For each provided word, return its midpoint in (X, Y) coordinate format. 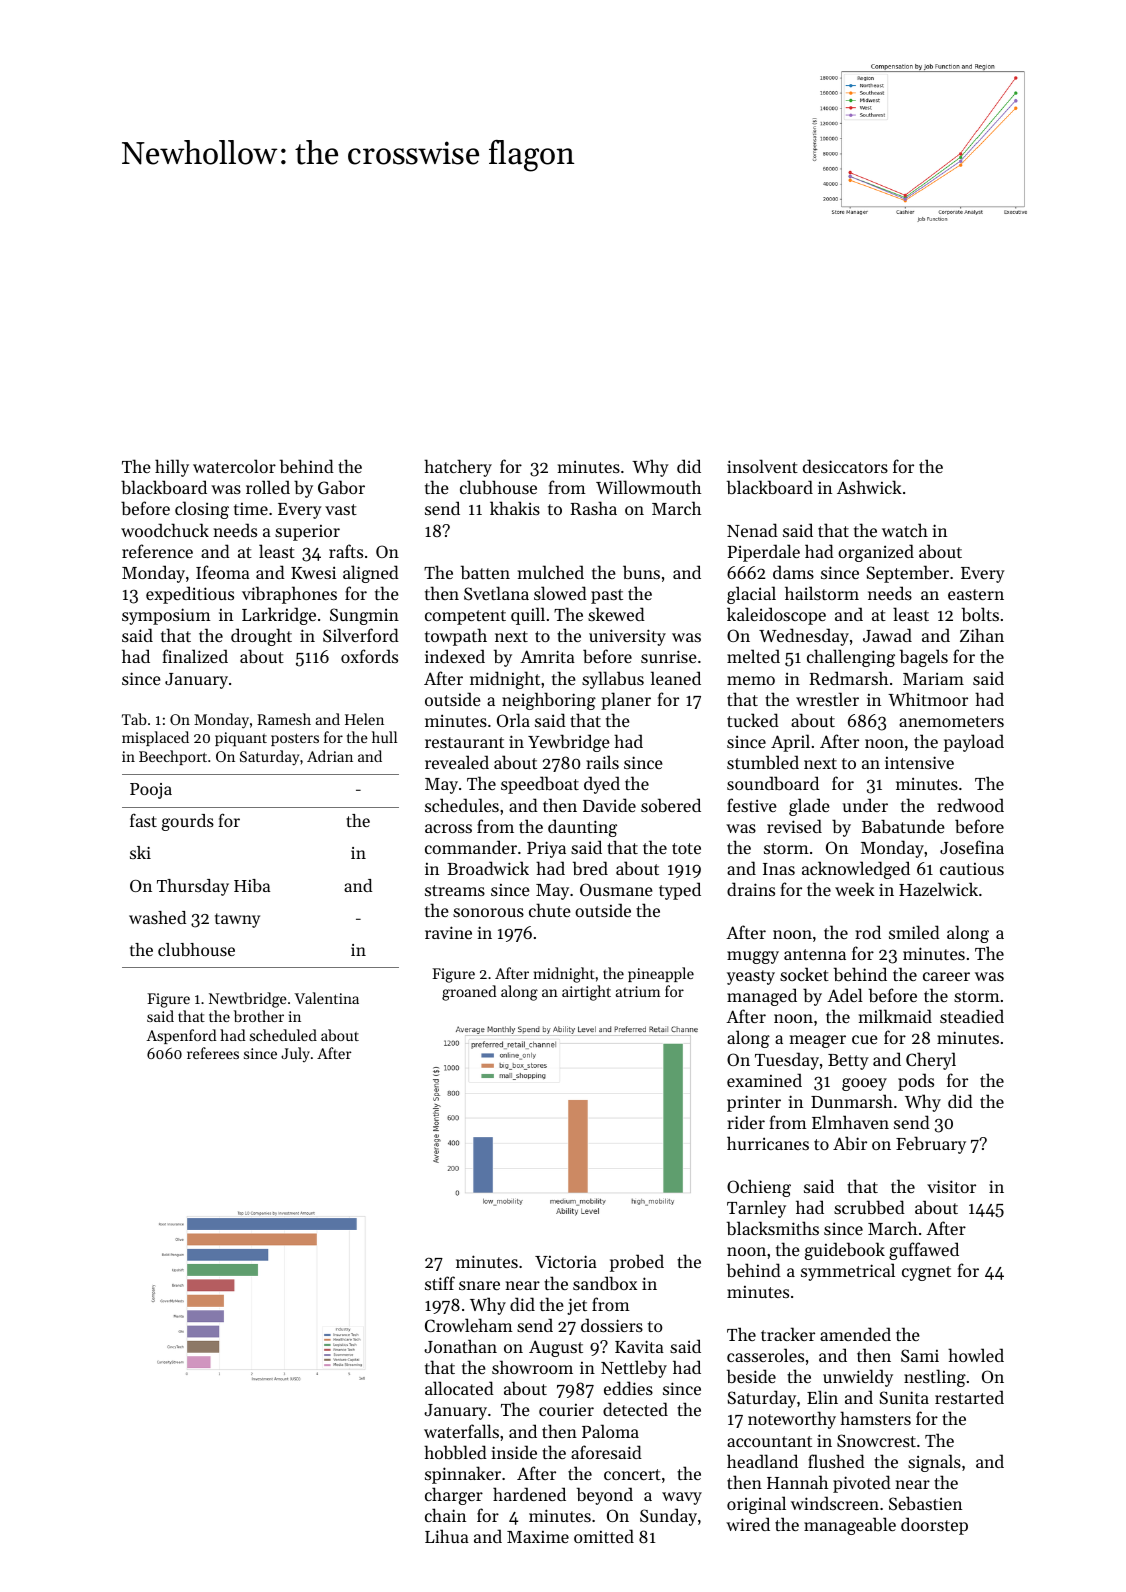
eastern (976, 594)
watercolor (234, 466)
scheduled (283, 1035)
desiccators (845, 466)
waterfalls (461, 1431)
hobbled (455, 1452)
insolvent (762, 466)
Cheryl (931, 1061)
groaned (469, 993)
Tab (134, 719)
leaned (676, 678)
